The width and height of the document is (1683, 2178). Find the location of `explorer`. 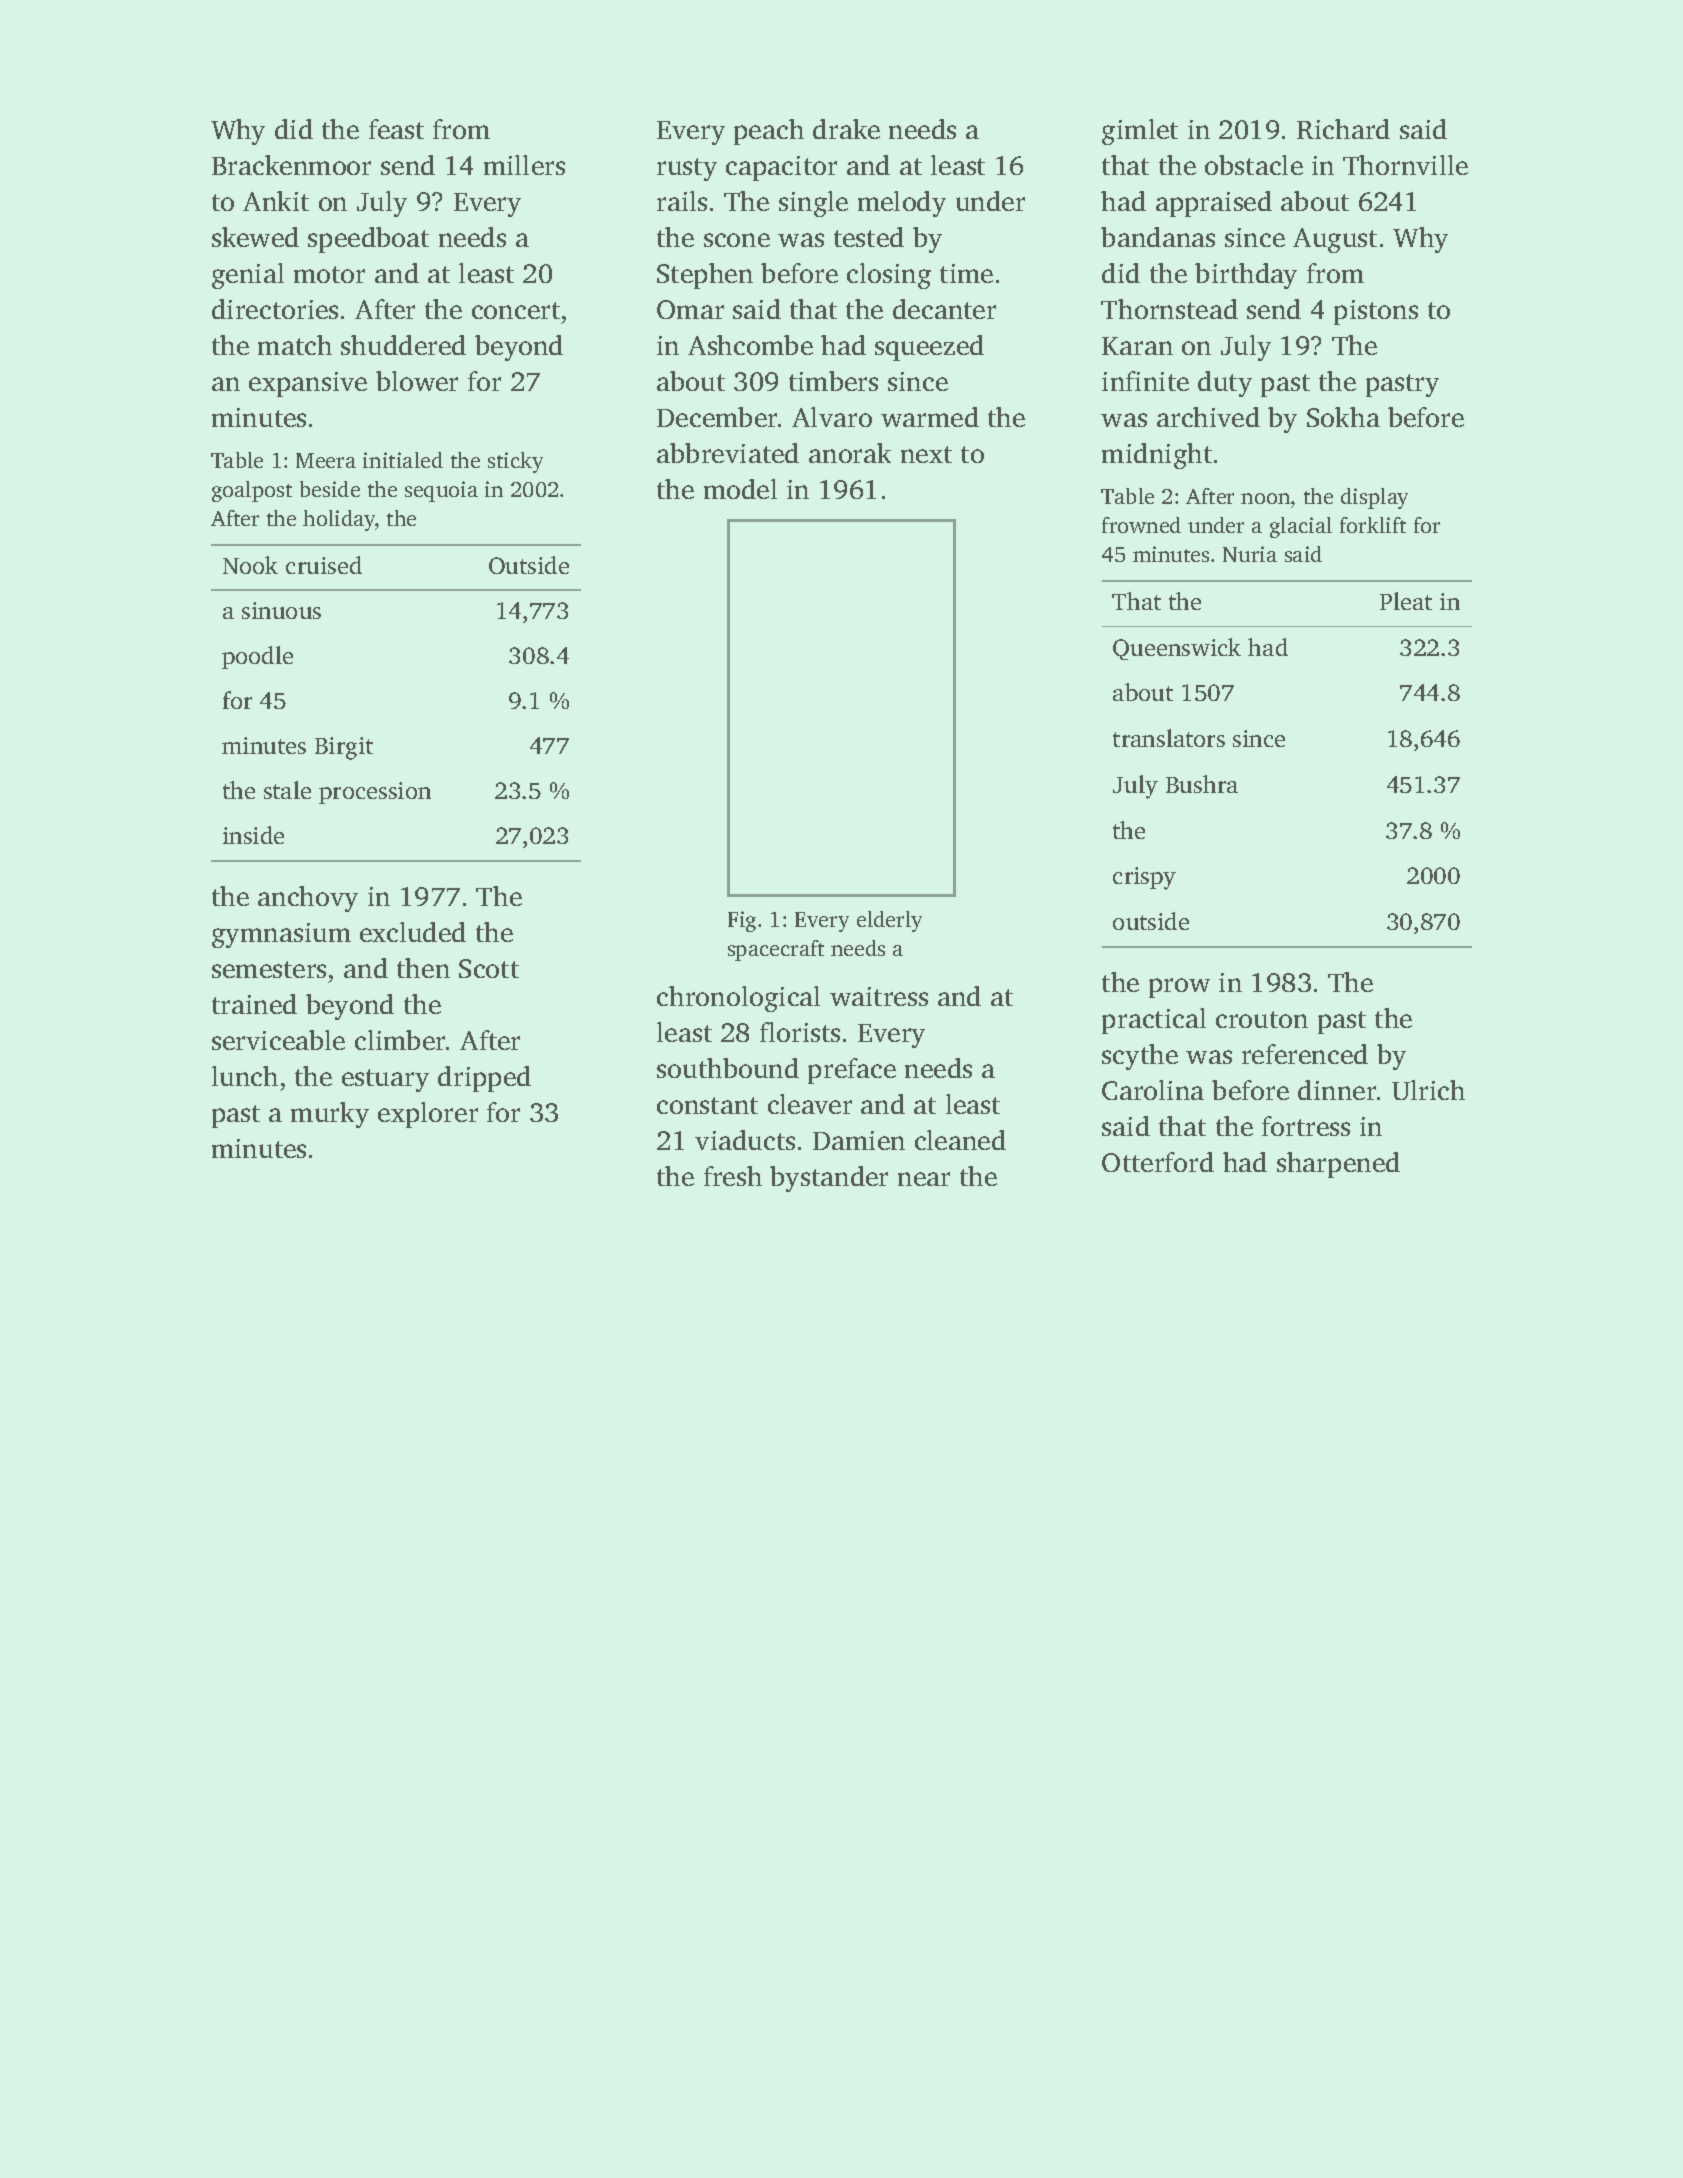

explorer is located at coordinates (428, 1115).
